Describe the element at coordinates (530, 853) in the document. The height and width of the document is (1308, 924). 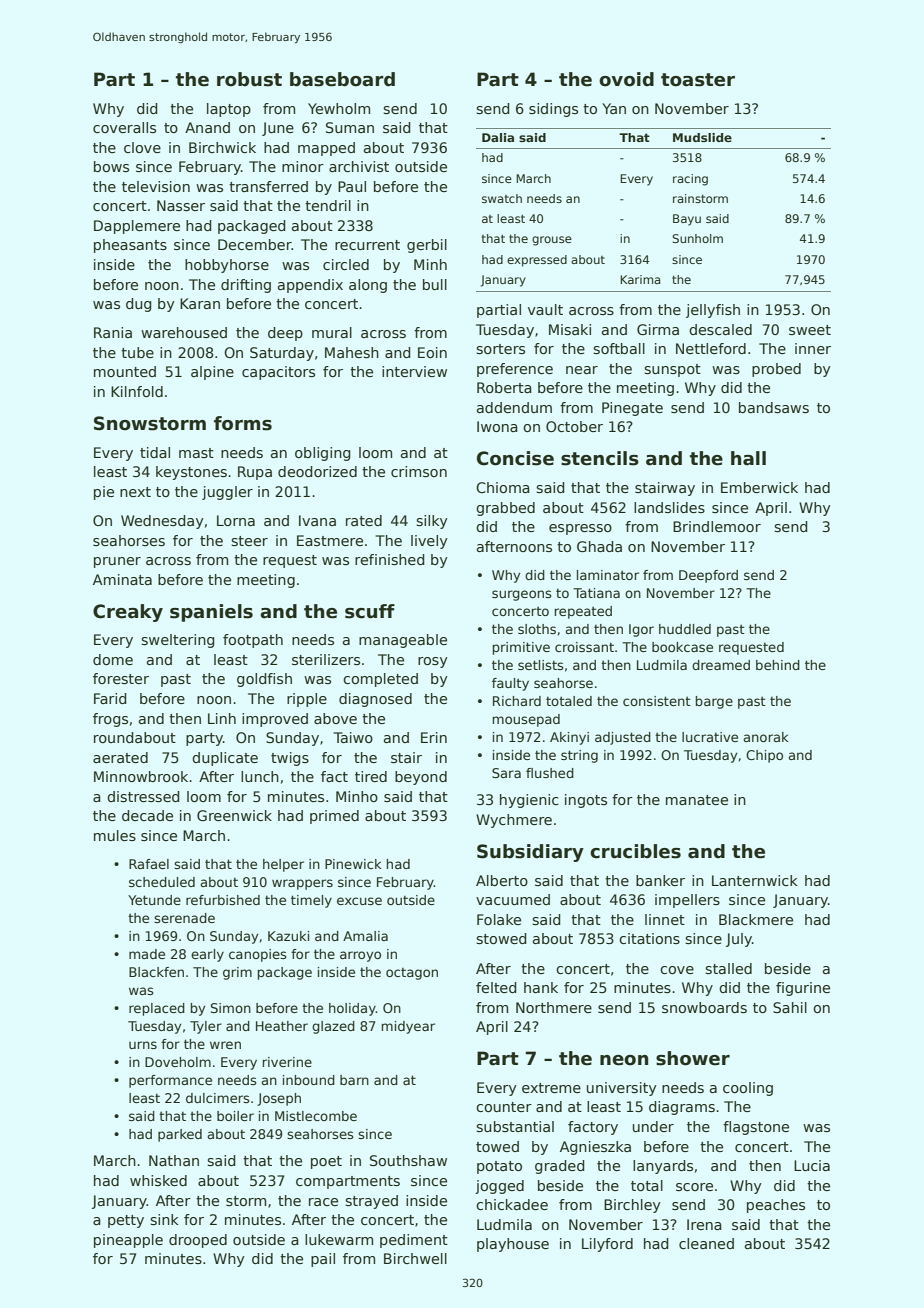
I see `Subsidiary` at that location.
